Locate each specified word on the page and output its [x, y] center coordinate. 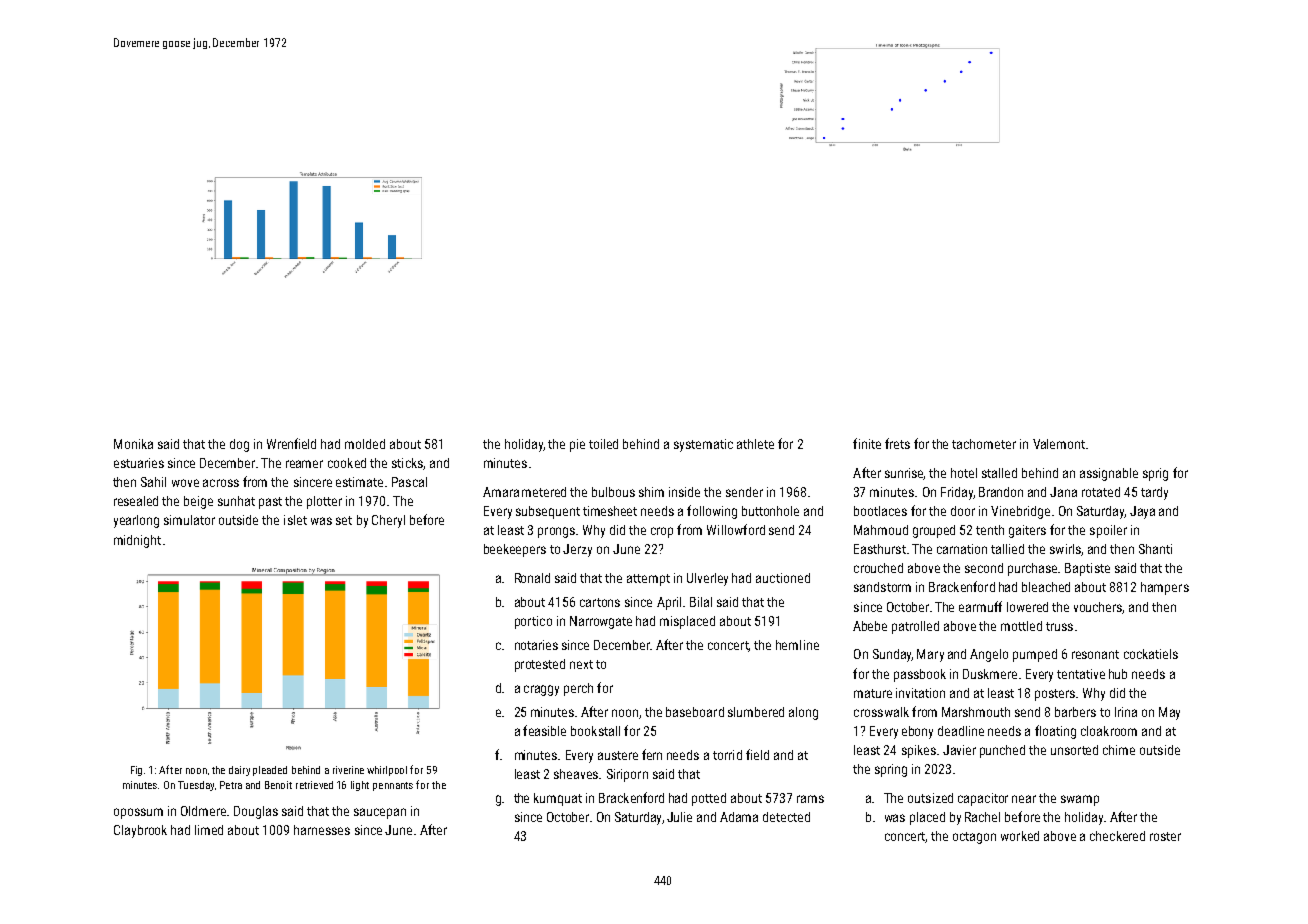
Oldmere [203, 811]
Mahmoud [881, 530]
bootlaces [880, 511]
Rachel [982, 817]
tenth [990, 530]
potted [709, 799]
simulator [189, 520]
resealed [136, 501]
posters [1055, 695]
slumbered [756, 712]
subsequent [548, 512]
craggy [541, 690]
